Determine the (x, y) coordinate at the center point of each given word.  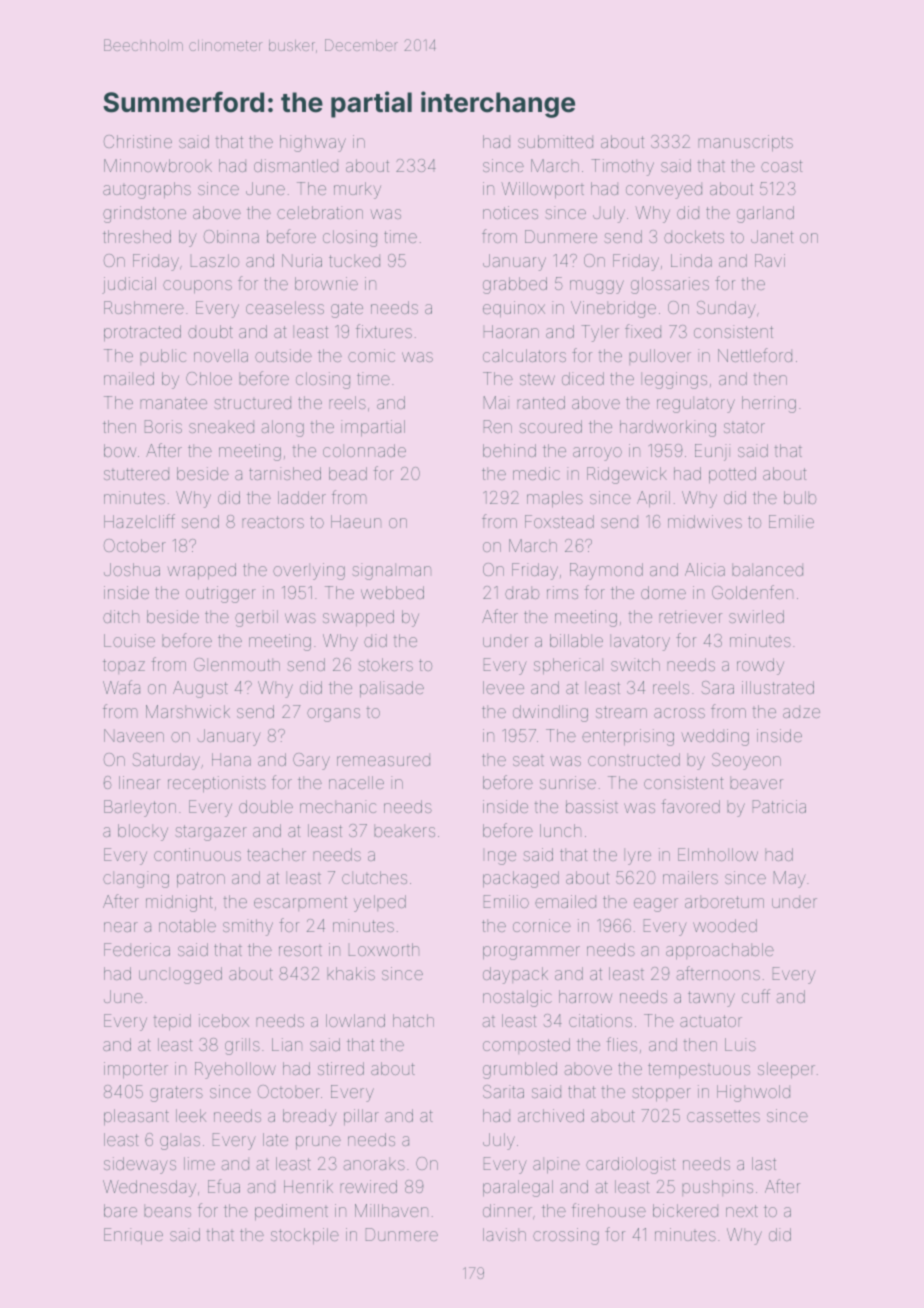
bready (310, 1117)
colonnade (364, 450)
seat (528, 761)
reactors (273, 522)
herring (769, 404)
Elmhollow (718, 854)
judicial (129, 285)
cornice (542, 925)
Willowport (542, 190)
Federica (137, 949)
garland (765, 214)
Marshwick (188, 711)
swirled (756, 616)
